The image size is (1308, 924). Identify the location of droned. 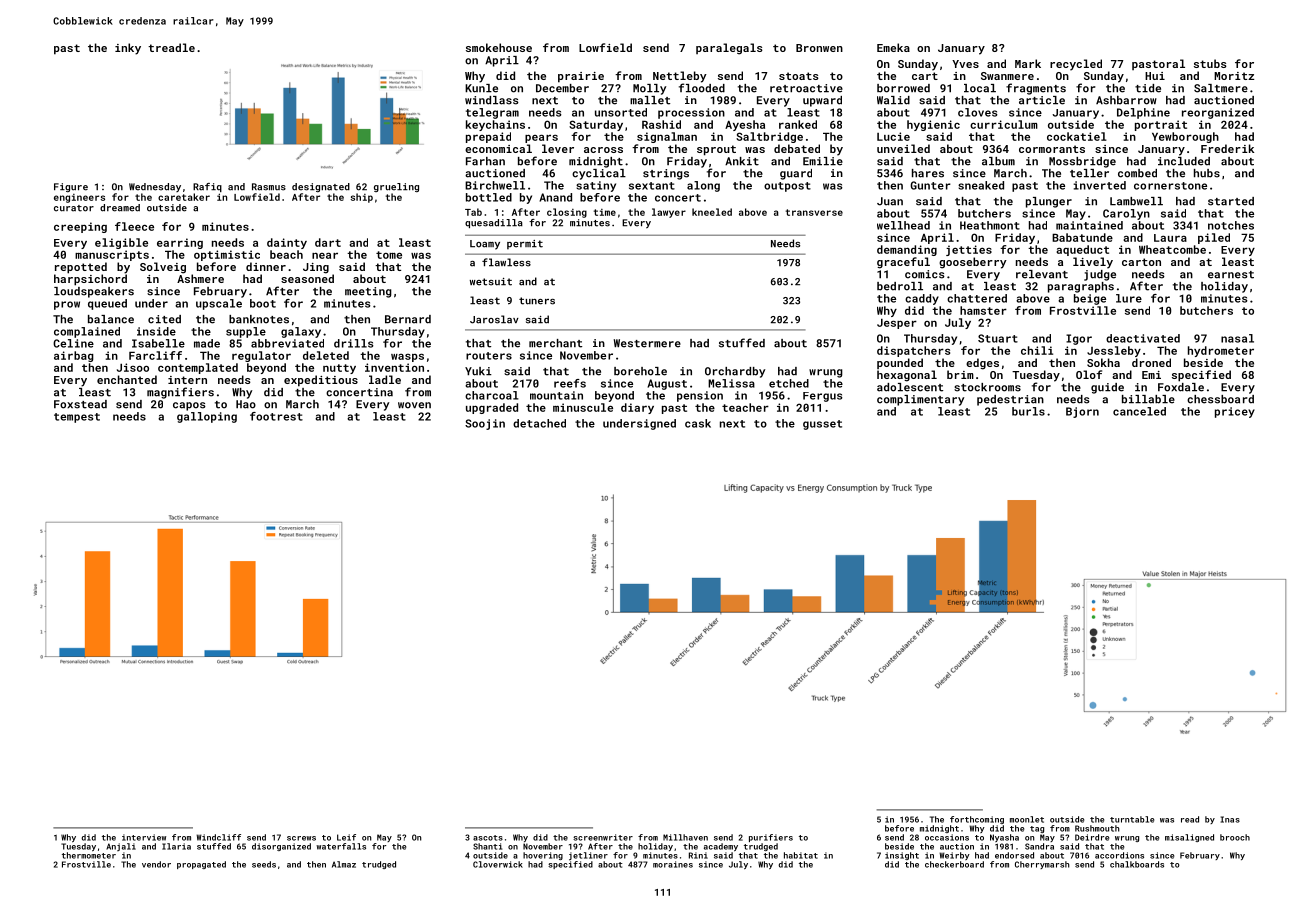
(1151, 362).
